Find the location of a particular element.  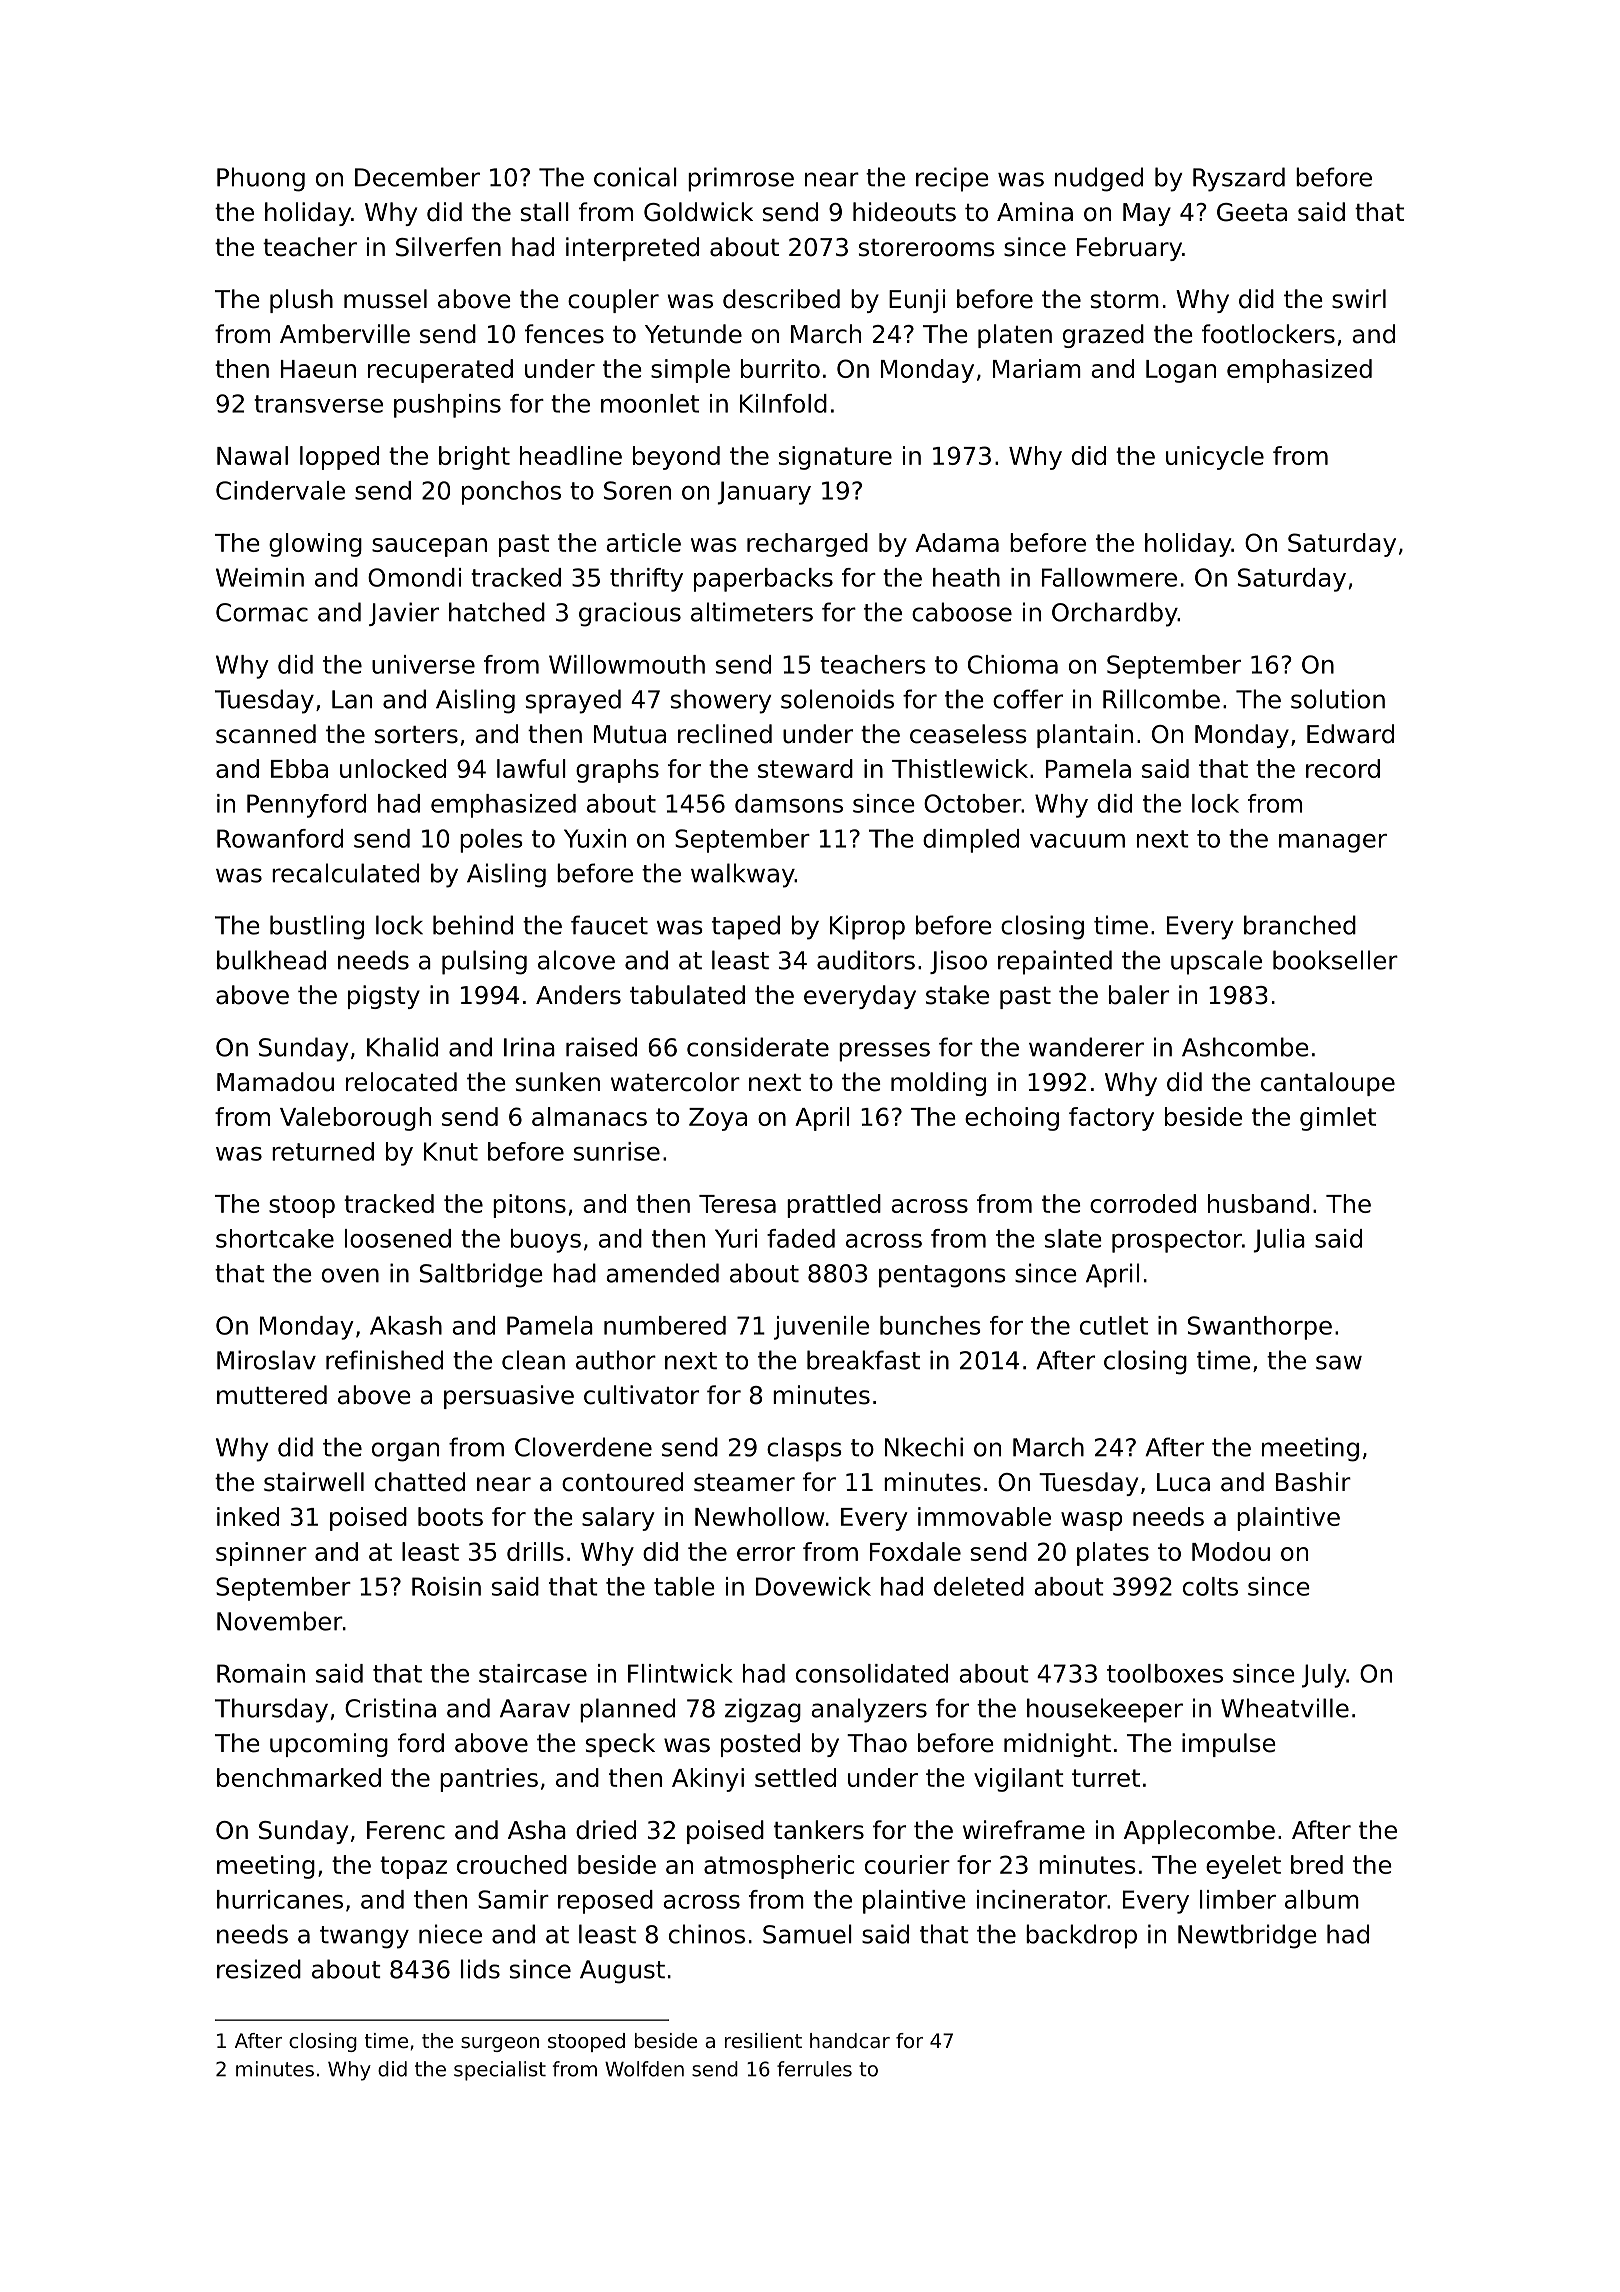

branched is located at coordinates (1300, 925).
